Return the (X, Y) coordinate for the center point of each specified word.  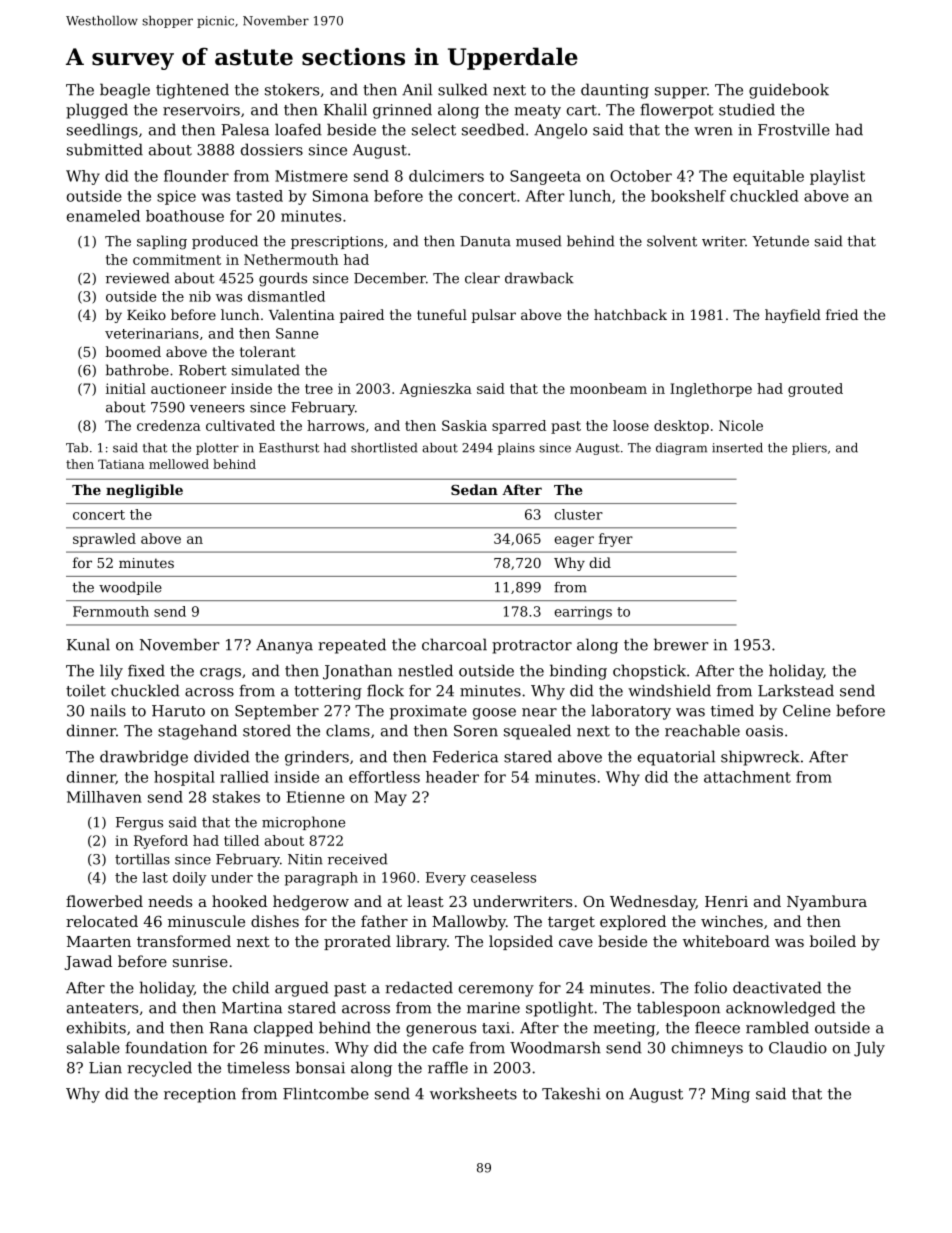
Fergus (139, 824)
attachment (747, 777)
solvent (672, 241)
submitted (105, 149)
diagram (681, 449)
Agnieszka (436, 390)
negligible (144, 491)
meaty (537, 112)
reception (200, 1095)
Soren (476, 731)
